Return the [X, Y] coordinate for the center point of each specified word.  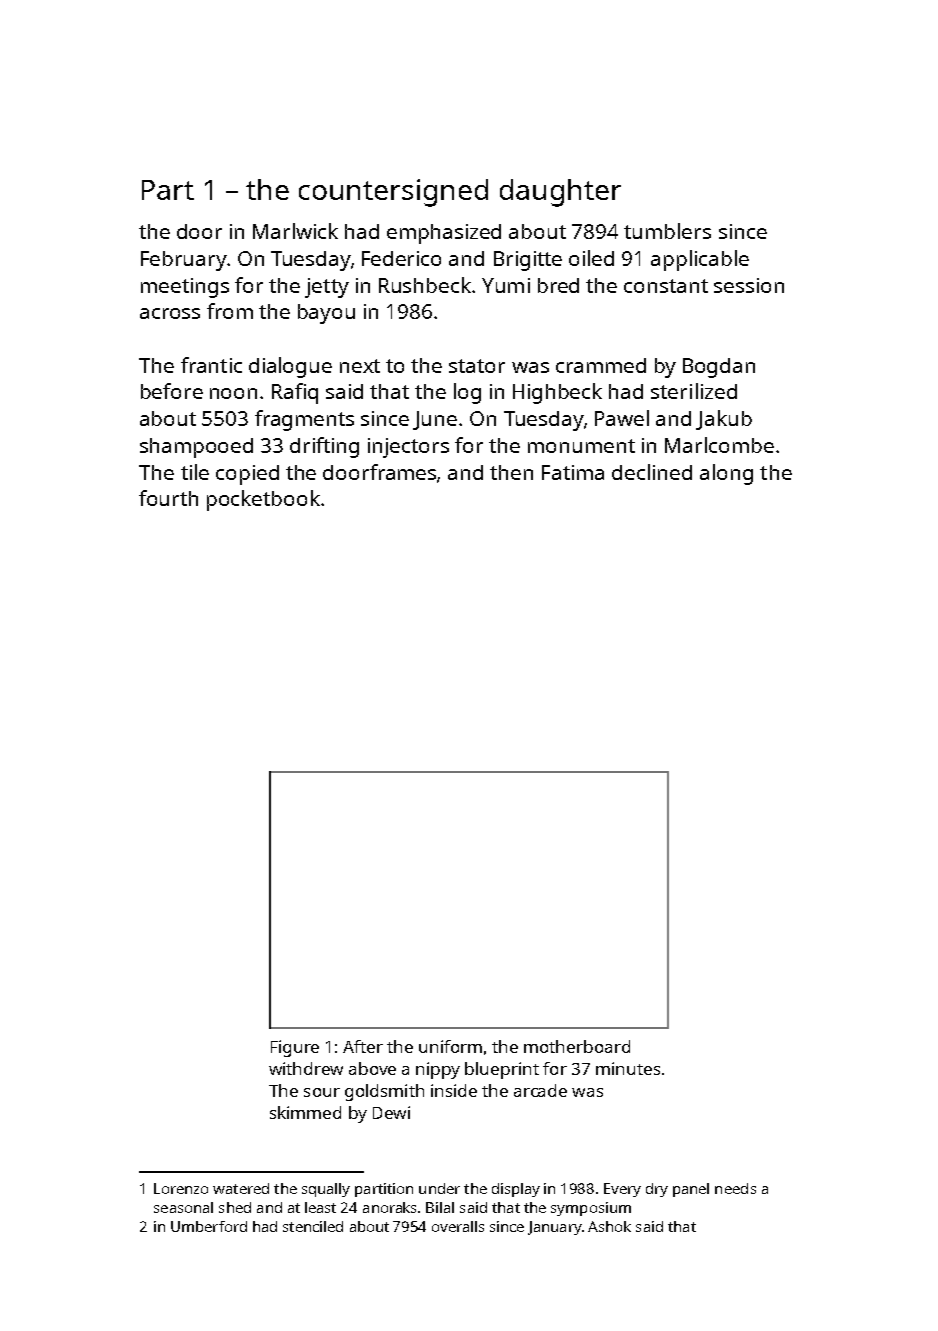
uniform [450, 1046]
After [363, 1046]
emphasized [444, 234]
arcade [540, 1090]
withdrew [306, 1068]
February [184, 261]
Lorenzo [181, 1188]
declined [652, 472]
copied [247, 475]
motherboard [577, 1046]
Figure [295, 1048]
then [511, 472]
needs [735, 1188]
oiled [591, 258]
